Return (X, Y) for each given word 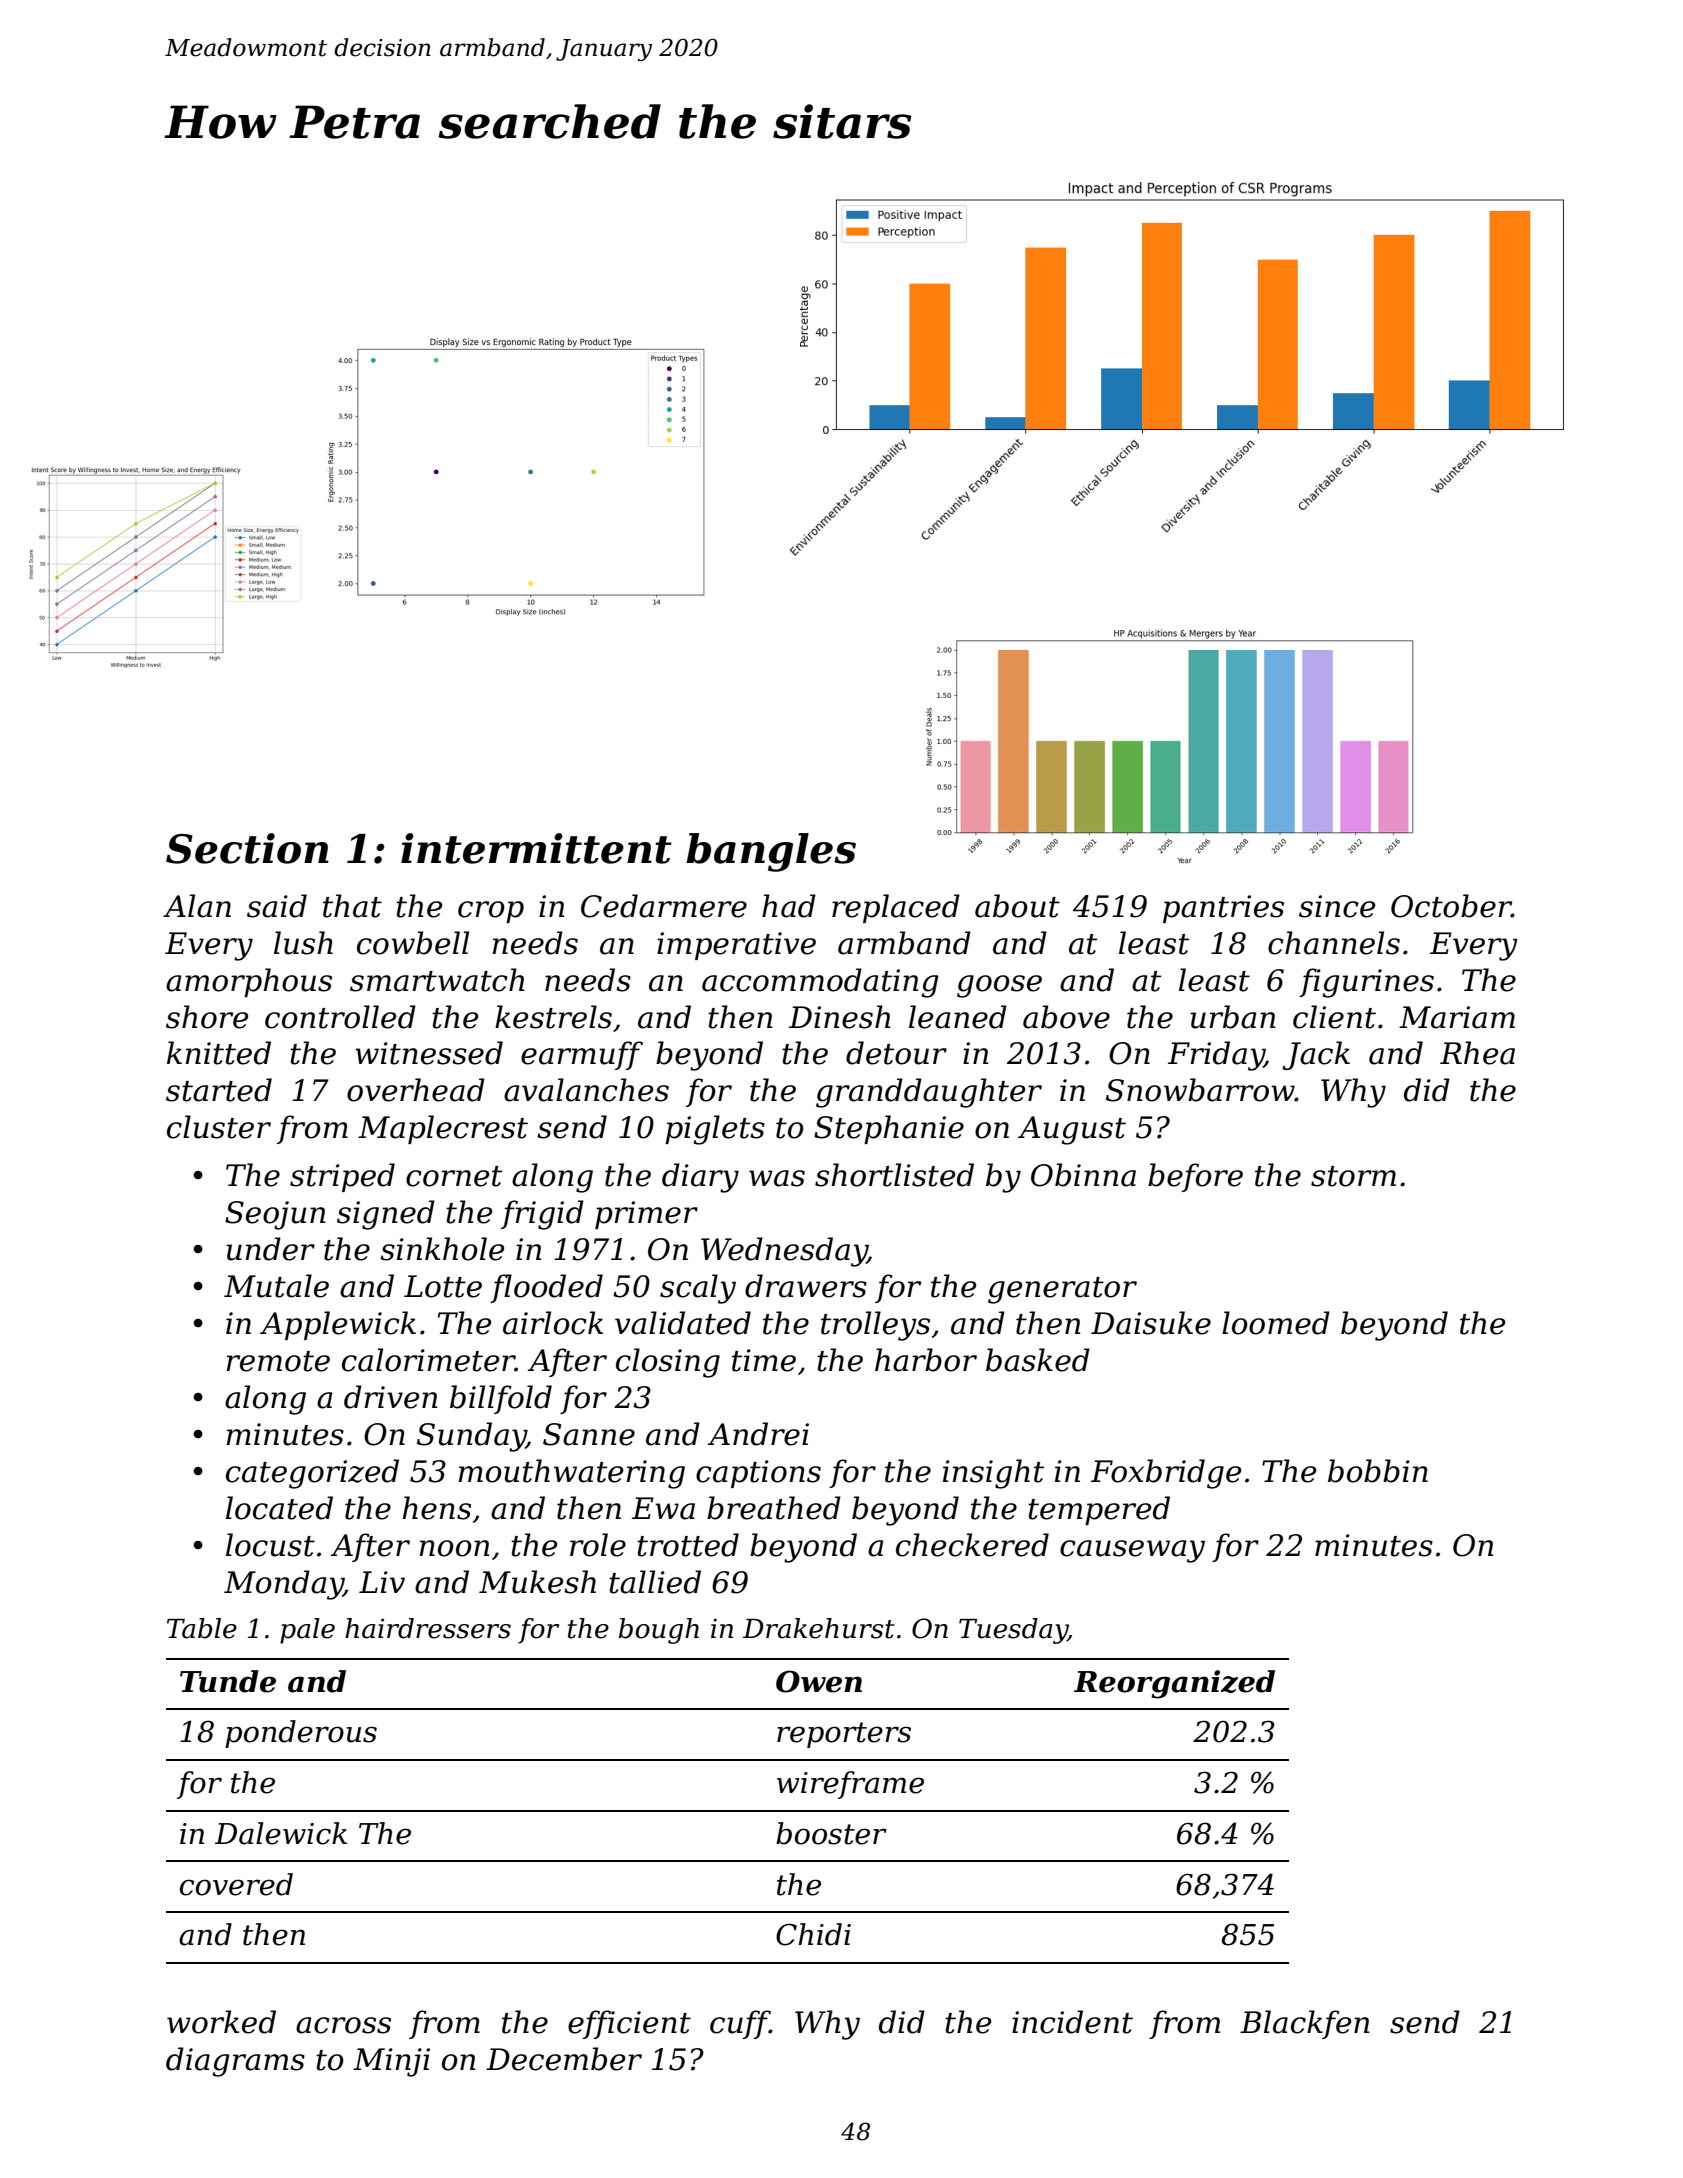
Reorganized (1174, 1684)
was (777, 1178)
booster (831, 1833)
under (270, 1249)
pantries (1223, 909)
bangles (771, 852)
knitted (219, 1053)
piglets (715, 1130)
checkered (972, 1545)
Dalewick (281, 1833)
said (277, 906)
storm (1353, 1176)
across (343, 2025)
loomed (1276, 1323)
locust (270, 1545)
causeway (1132, 1551)
